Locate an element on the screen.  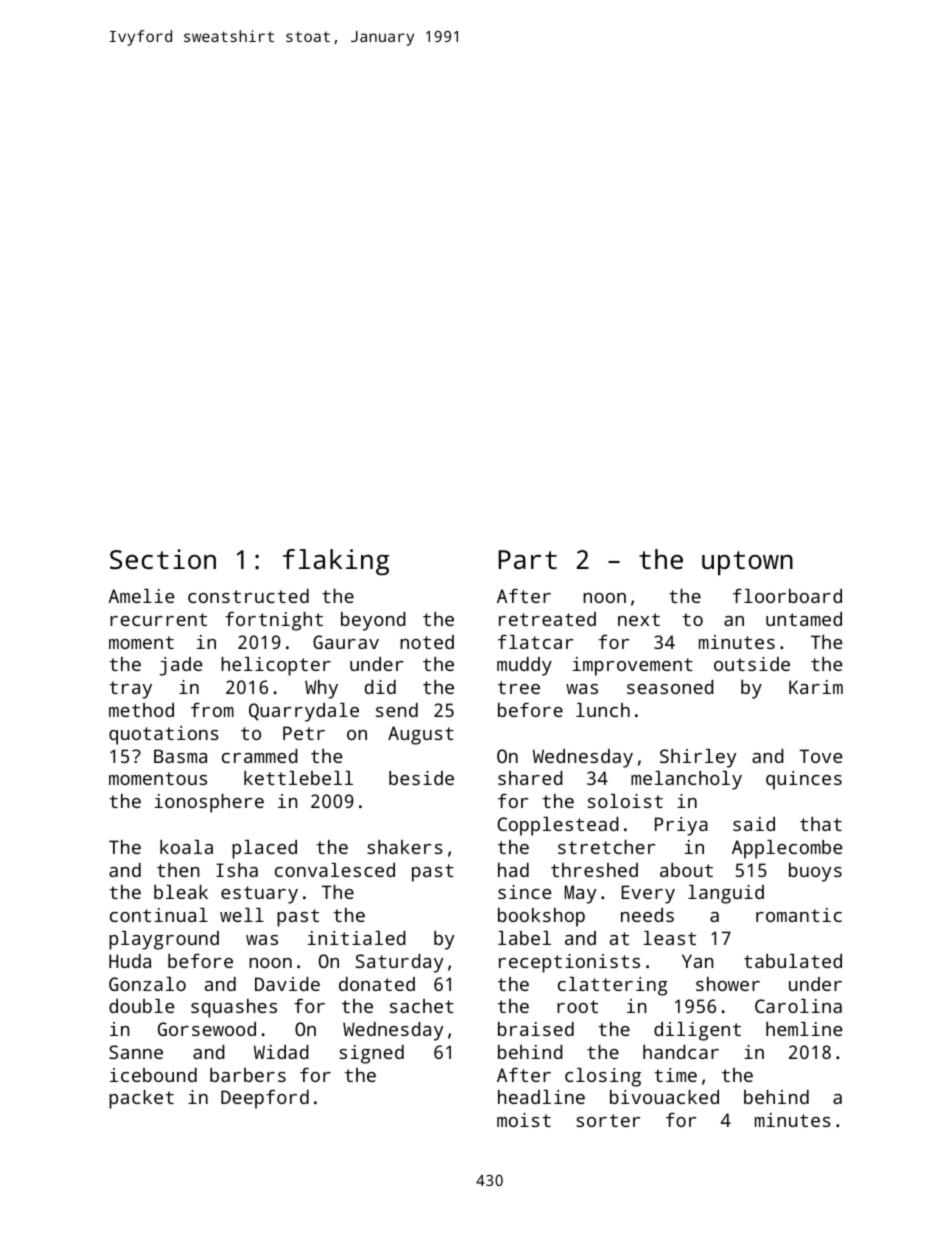
braised is located at coordinates (536, 1029).
